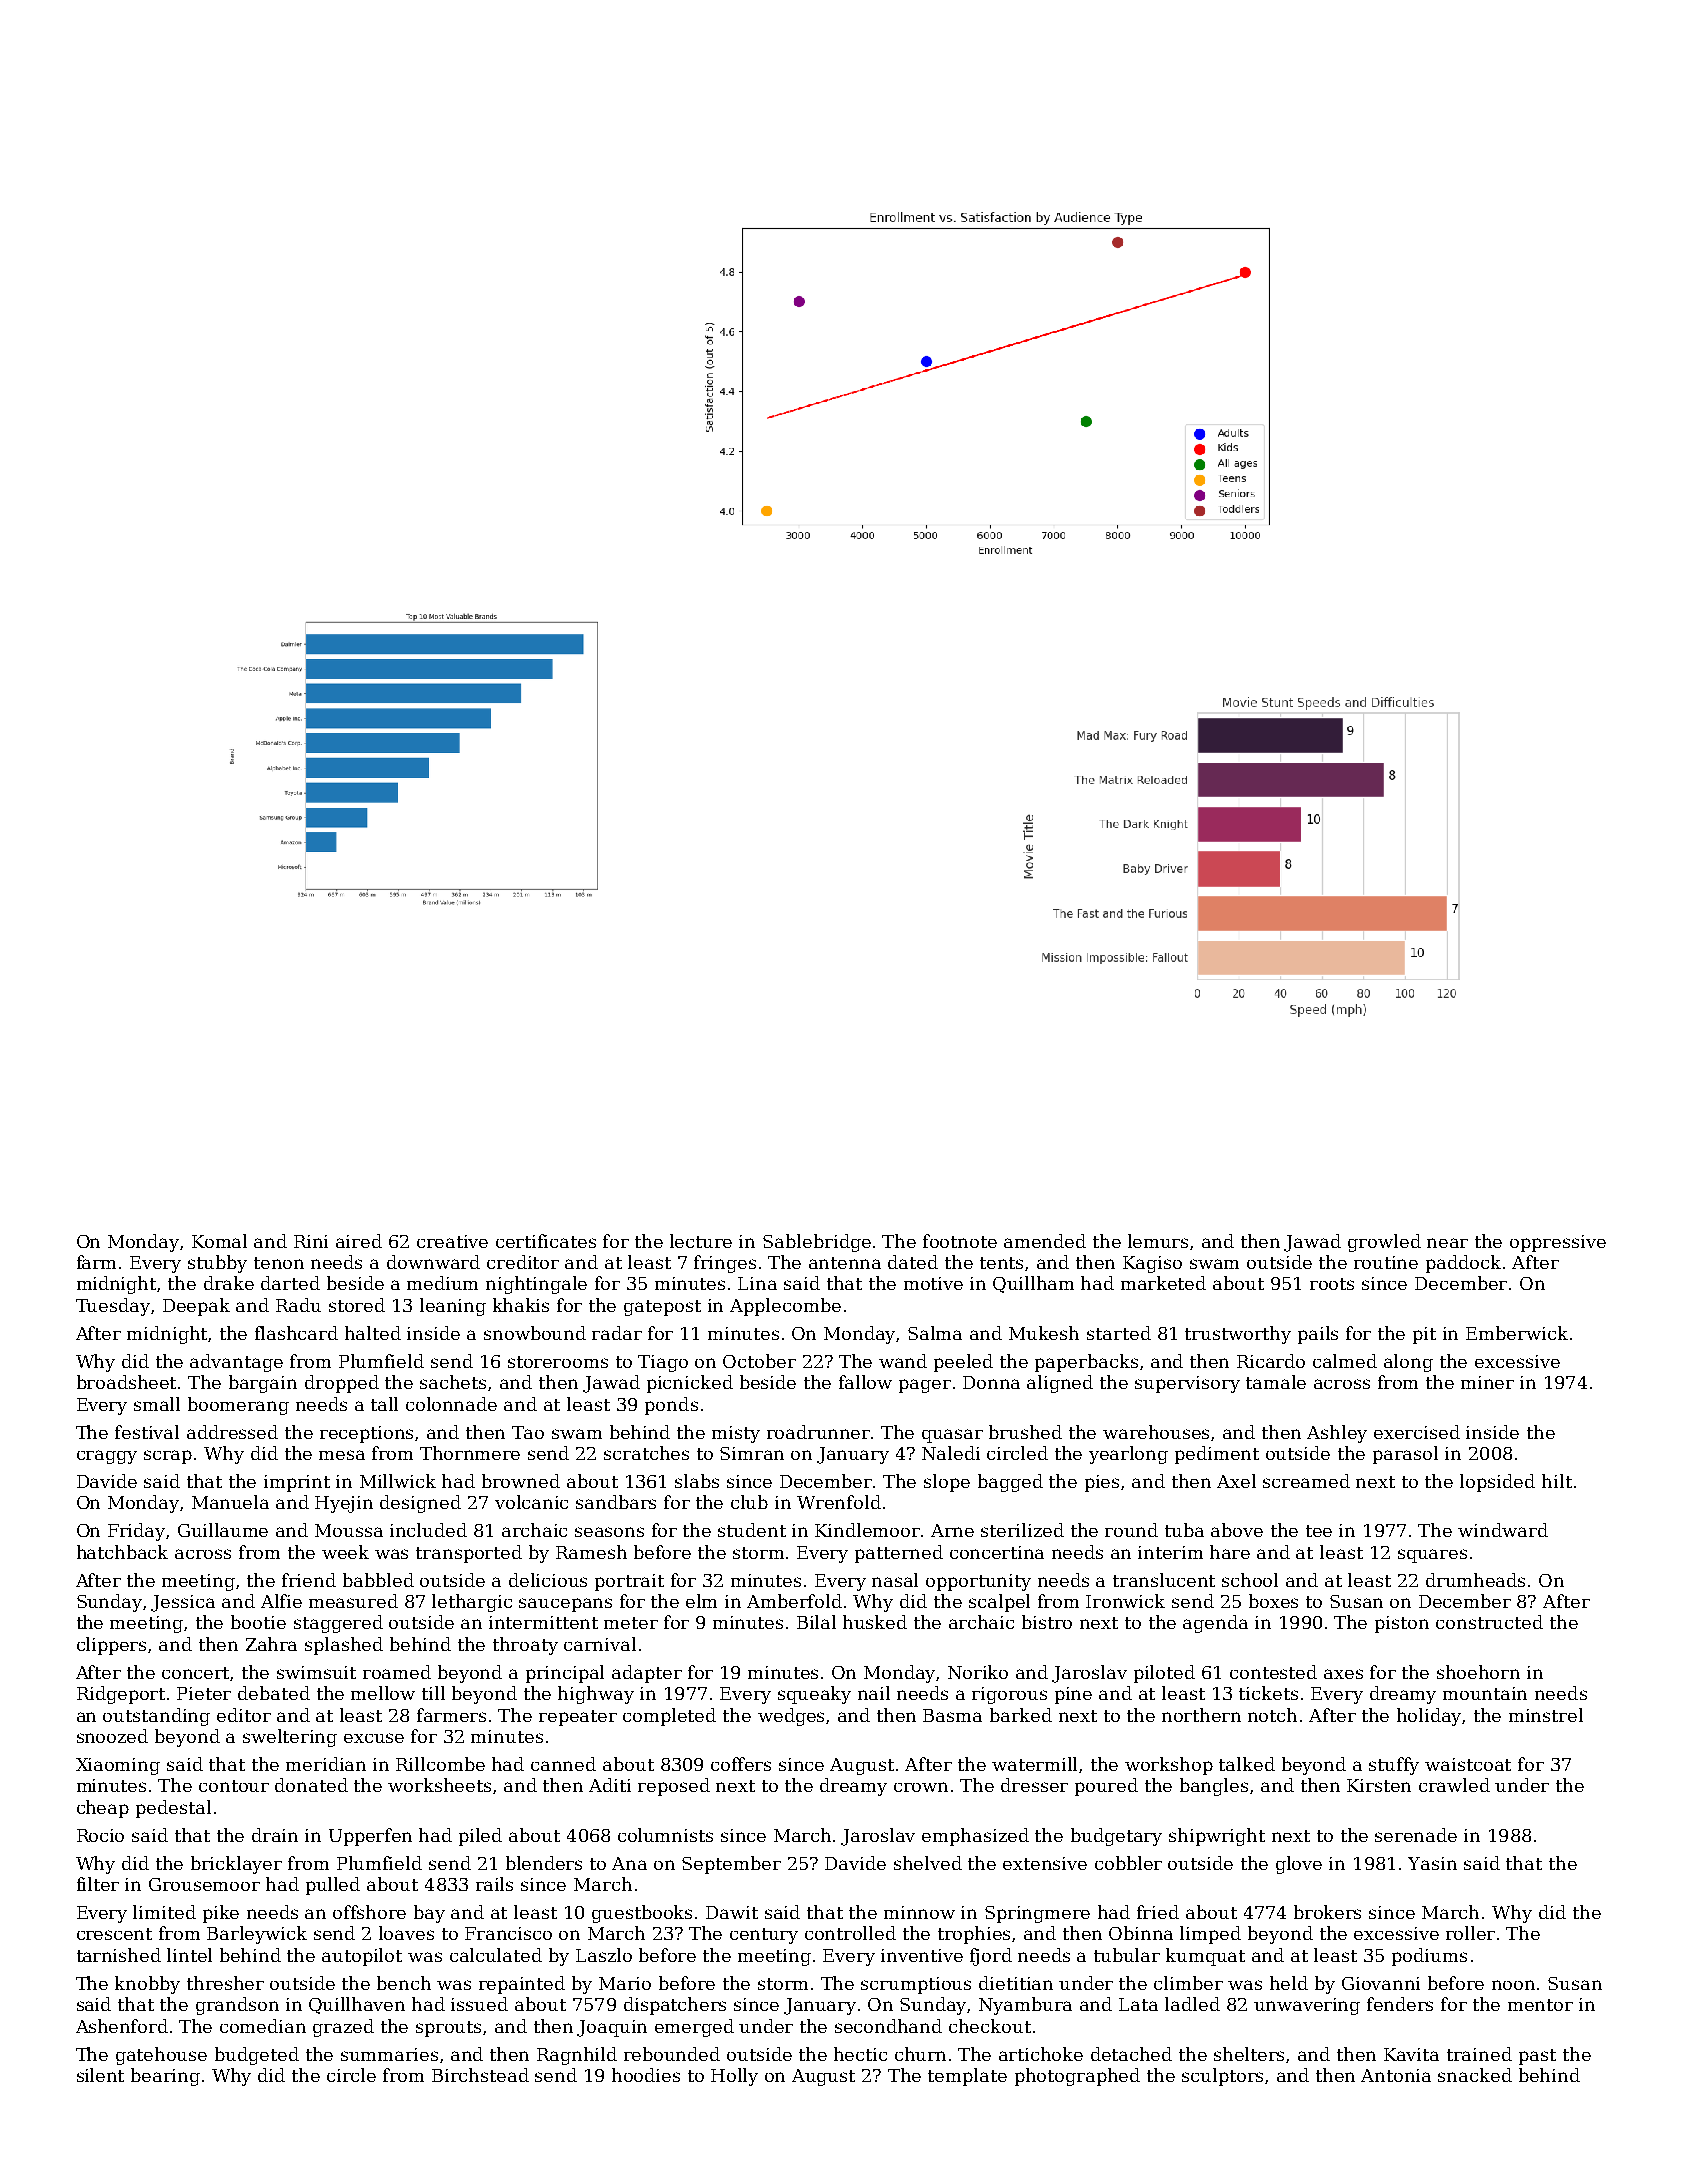  Describe the element at coordinates (234, 1786) in the document. I see `contour` at that location.
